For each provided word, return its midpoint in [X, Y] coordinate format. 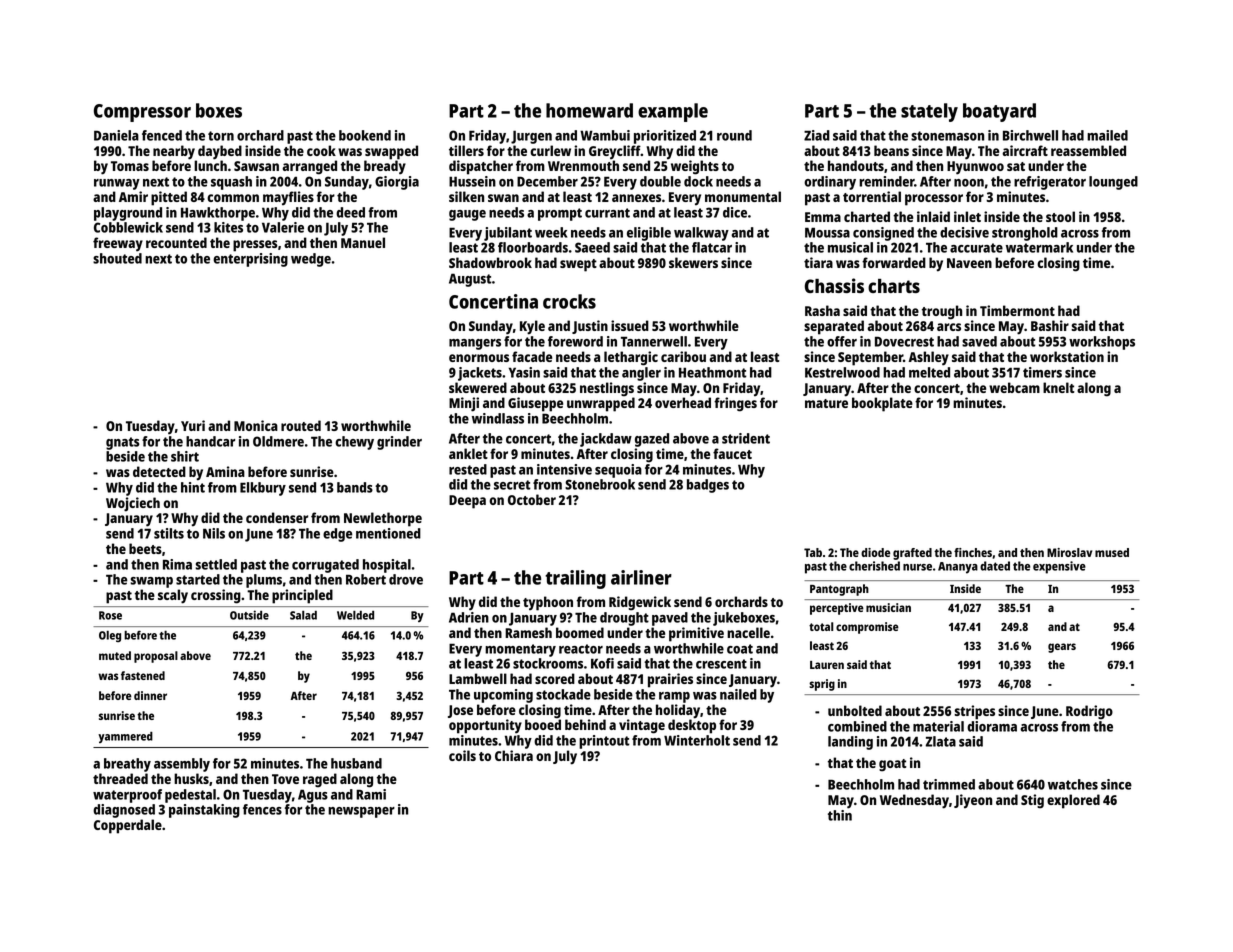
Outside [249, 615]
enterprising [250, 260]
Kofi [602, 663]
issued [630, 325]
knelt [1058, 387]
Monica [256, 425]
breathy [127, 765]
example [673, 112]
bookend [365, 135]
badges [708, 486]
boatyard [999, 112]
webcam [1014, 387]
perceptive [837, 609]
